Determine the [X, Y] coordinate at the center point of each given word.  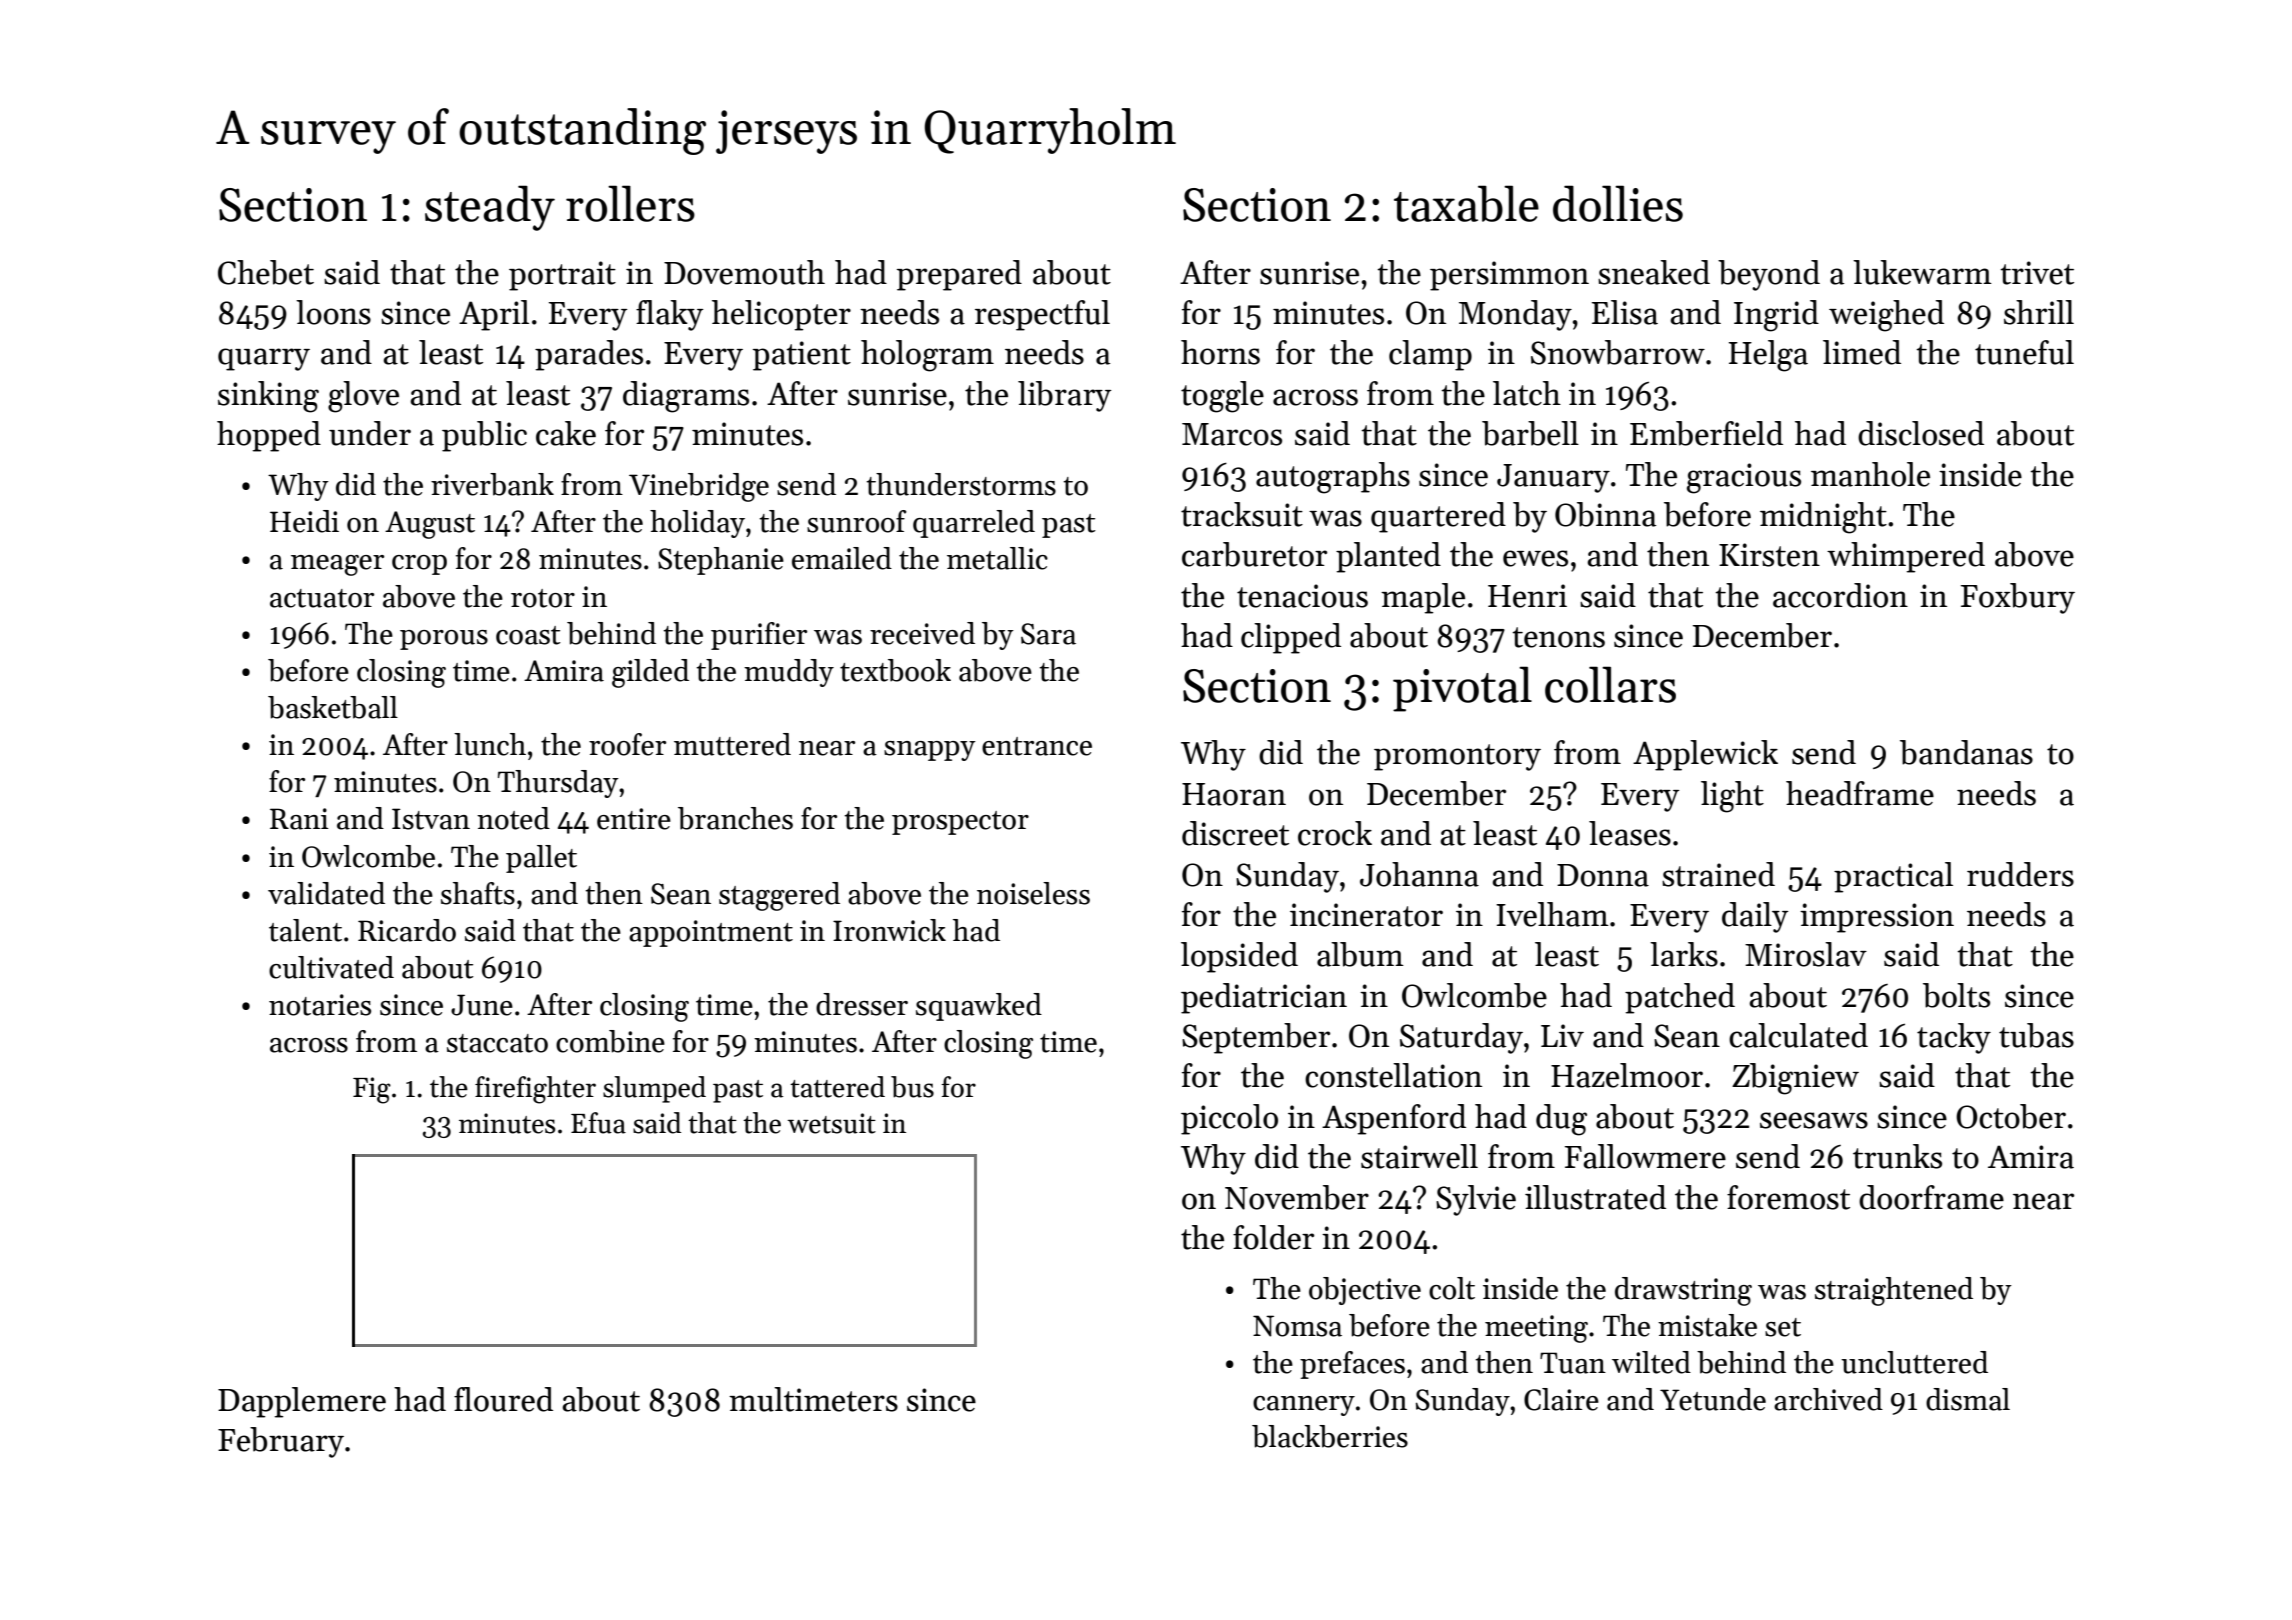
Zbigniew [1795, 1079]
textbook [895, 670]
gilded [650, 673]
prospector [960, 823]
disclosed [1921, 433]
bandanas [1966, 752]
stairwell [1419, 1156]
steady [490, 208]
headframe [1860, 793]
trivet [2037, 273]
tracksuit [1242, 514]
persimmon [1509, 276]
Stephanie [721, 561]
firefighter [535, 1090]
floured [503, 1399]
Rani [299, 819]
